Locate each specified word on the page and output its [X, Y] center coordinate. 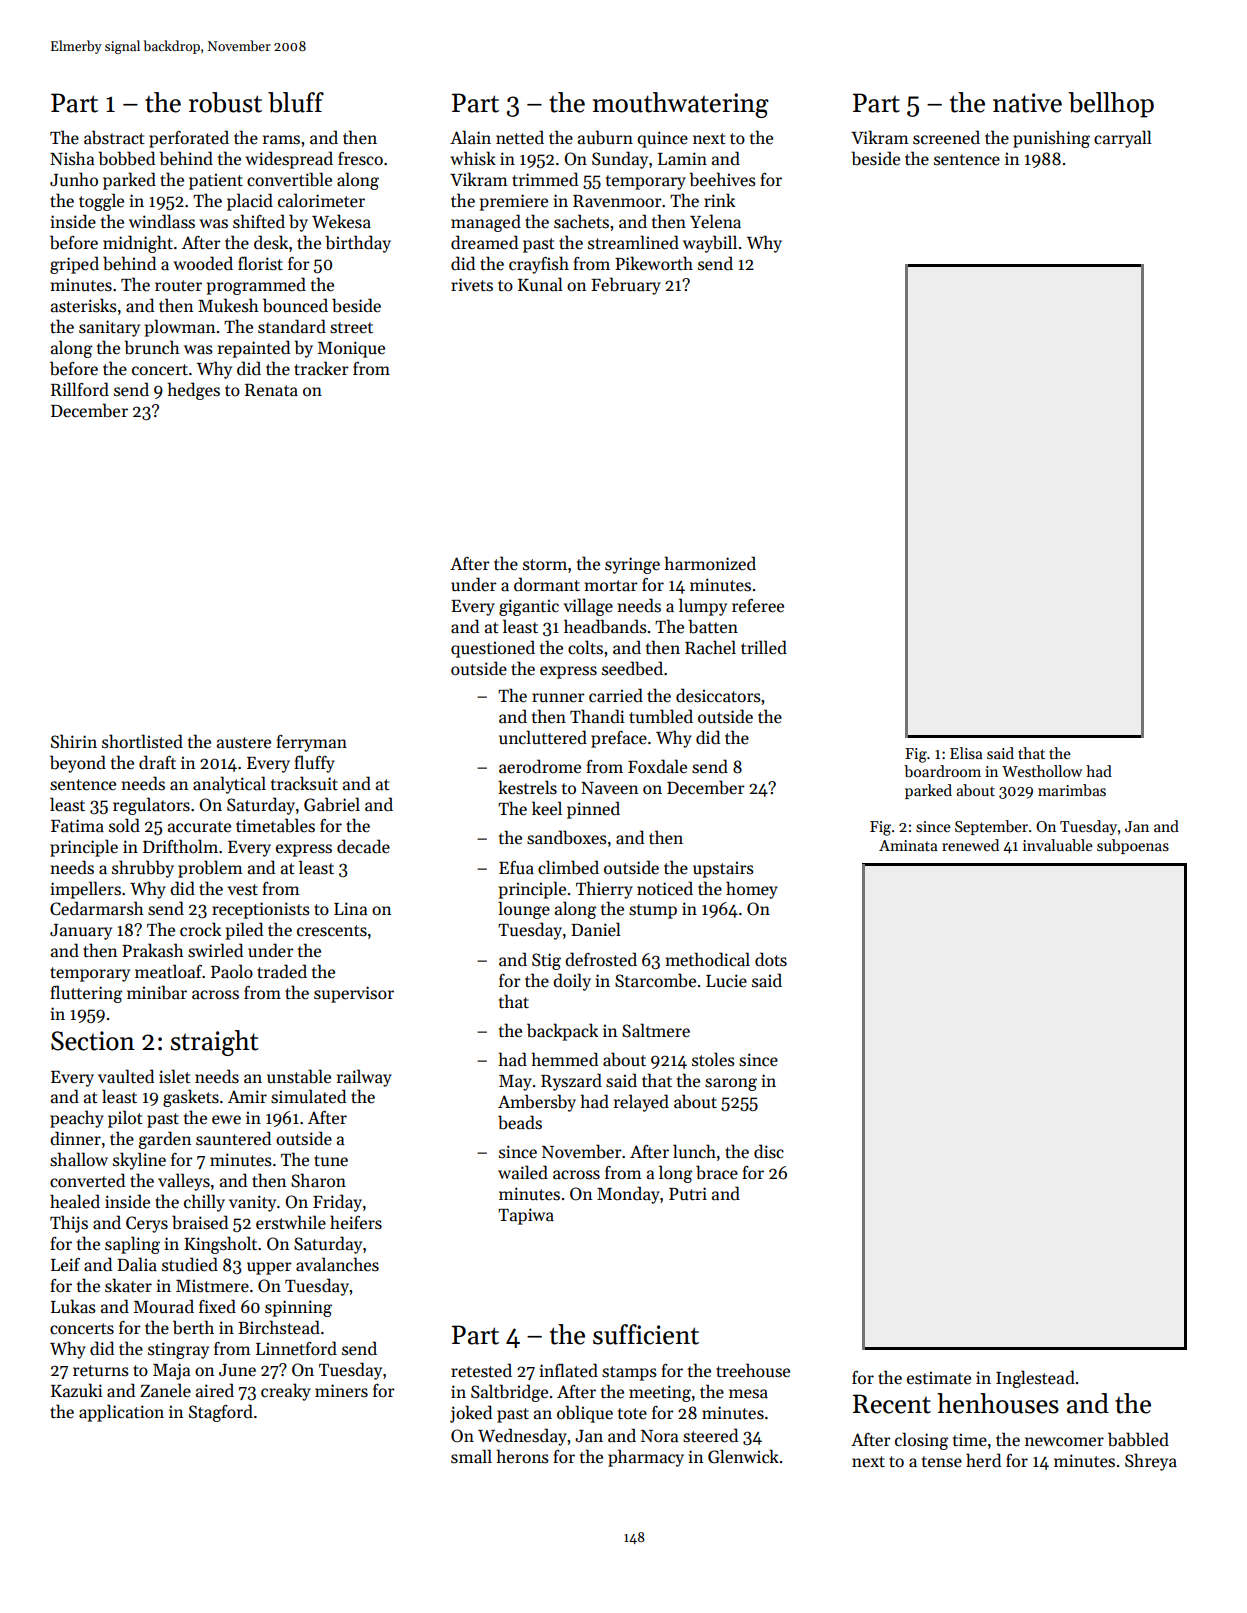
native [1027, 103]
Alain [470, 137]
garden [165, 1140]
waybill [710, 244]
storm [545, 565]
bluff [296, 102]
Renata [271, 390]
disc [769, 1151]
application [121, 1413]
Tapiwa [526, 1216]
